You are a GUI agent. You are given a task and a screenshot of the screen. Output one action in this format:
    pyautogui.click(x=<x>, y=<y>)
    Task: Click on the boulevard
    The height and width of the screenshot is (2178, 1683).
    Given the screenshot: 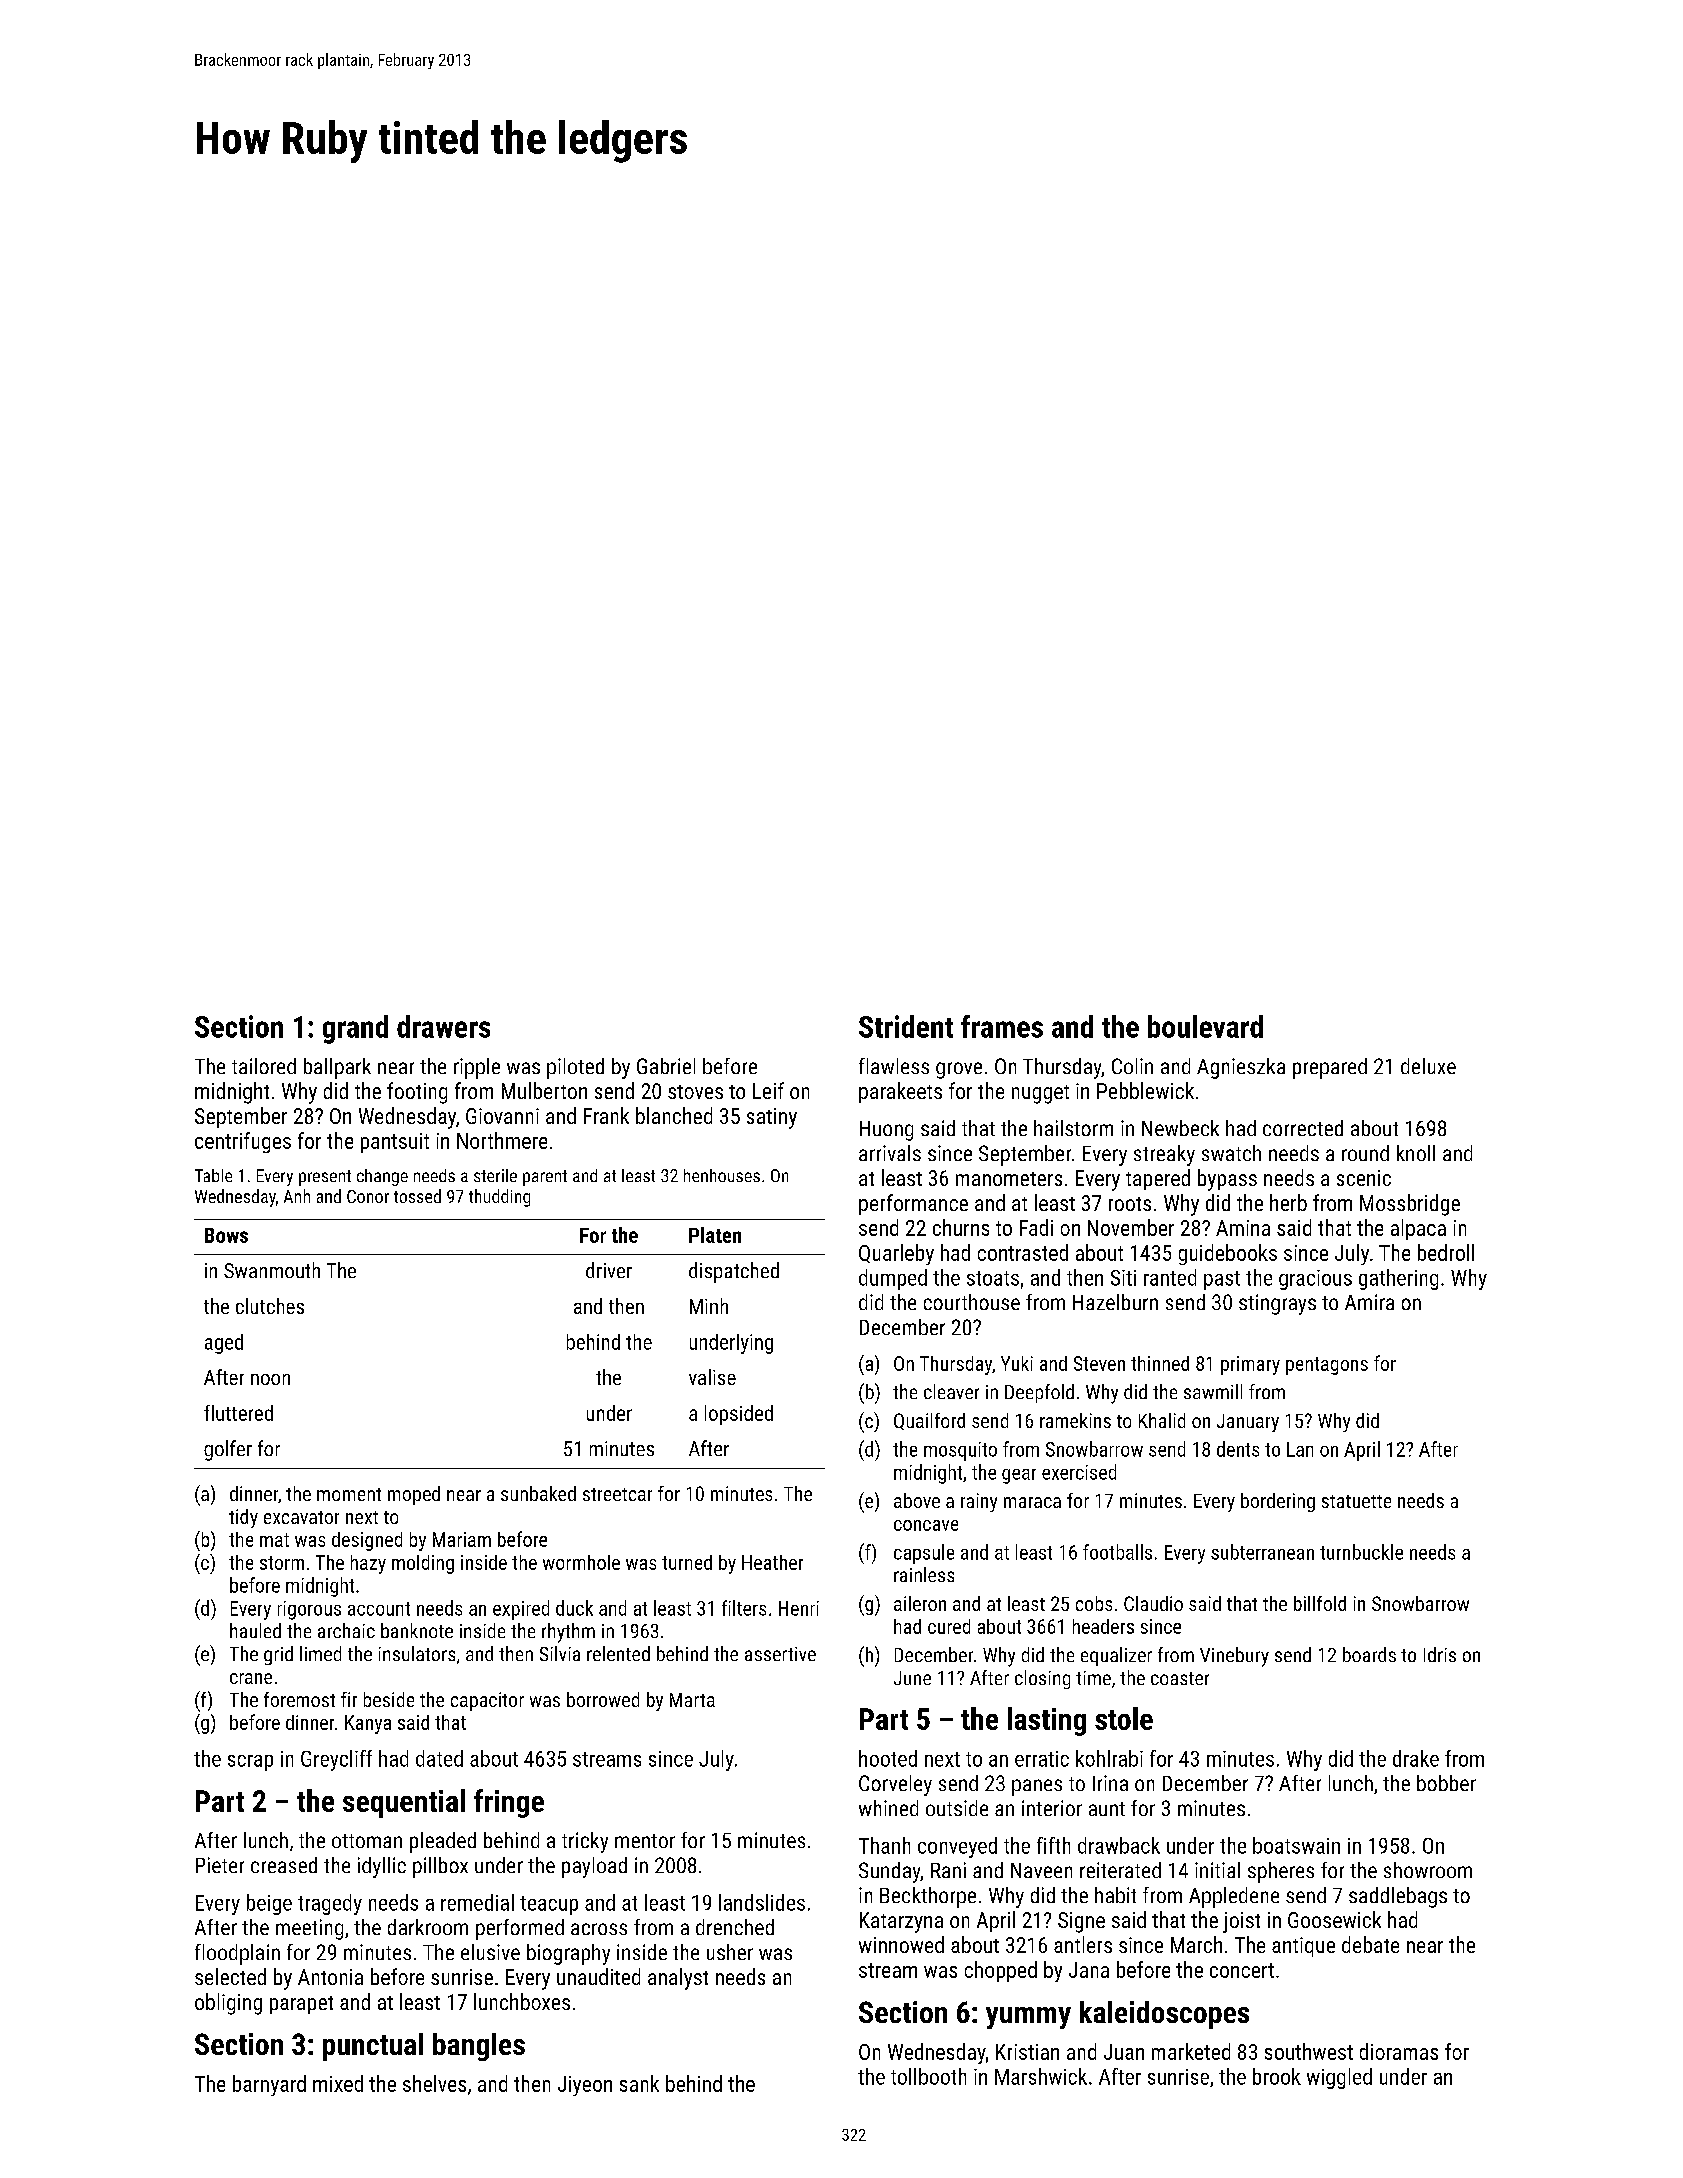 What is the action you would take?
    pyautogui.click(x=1205, y=1026)
